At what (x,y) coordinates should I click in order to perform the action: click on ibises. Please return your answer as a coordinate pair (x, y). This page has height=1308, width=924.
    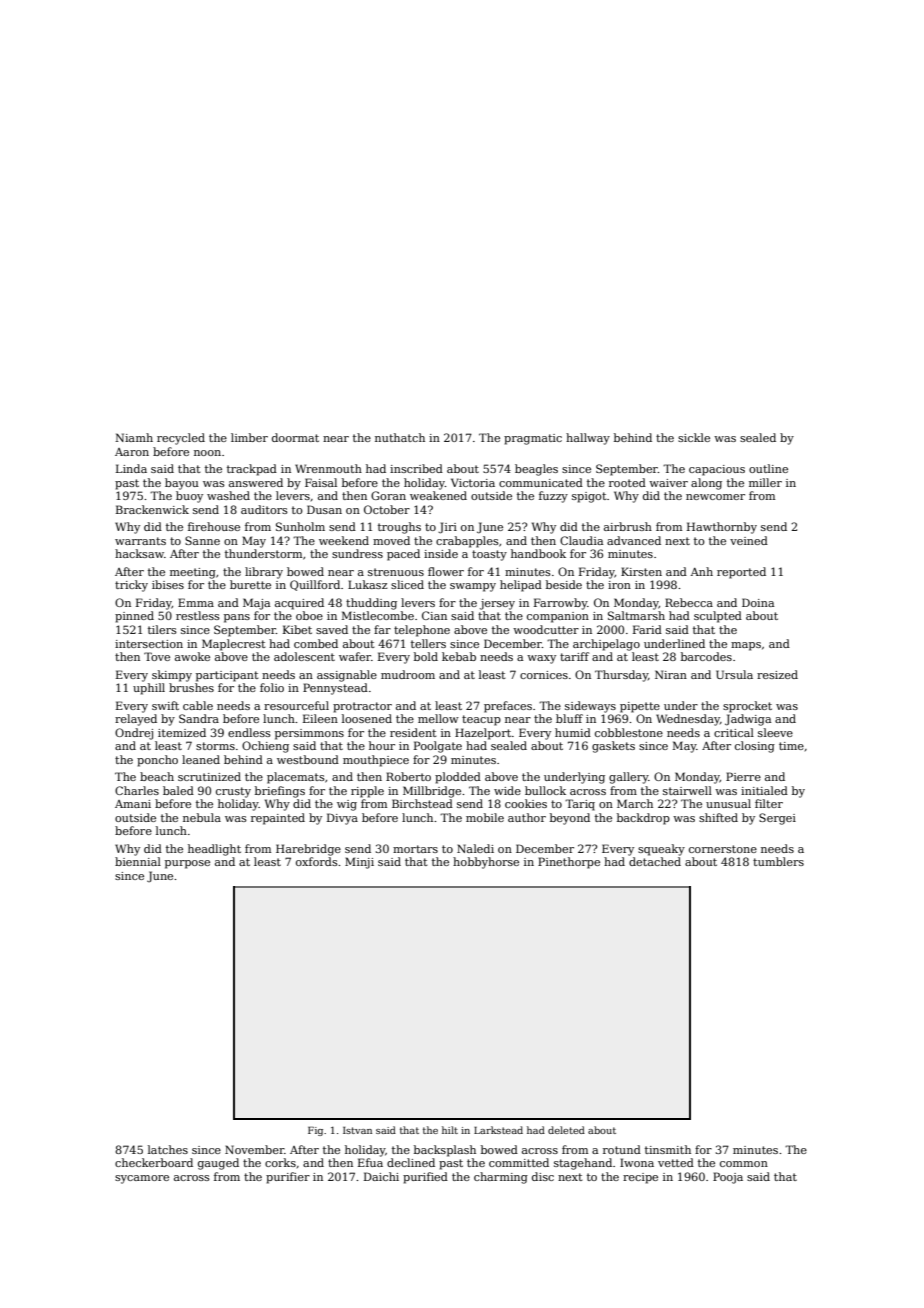
    Looking at the image, I should click on (168, 584).
